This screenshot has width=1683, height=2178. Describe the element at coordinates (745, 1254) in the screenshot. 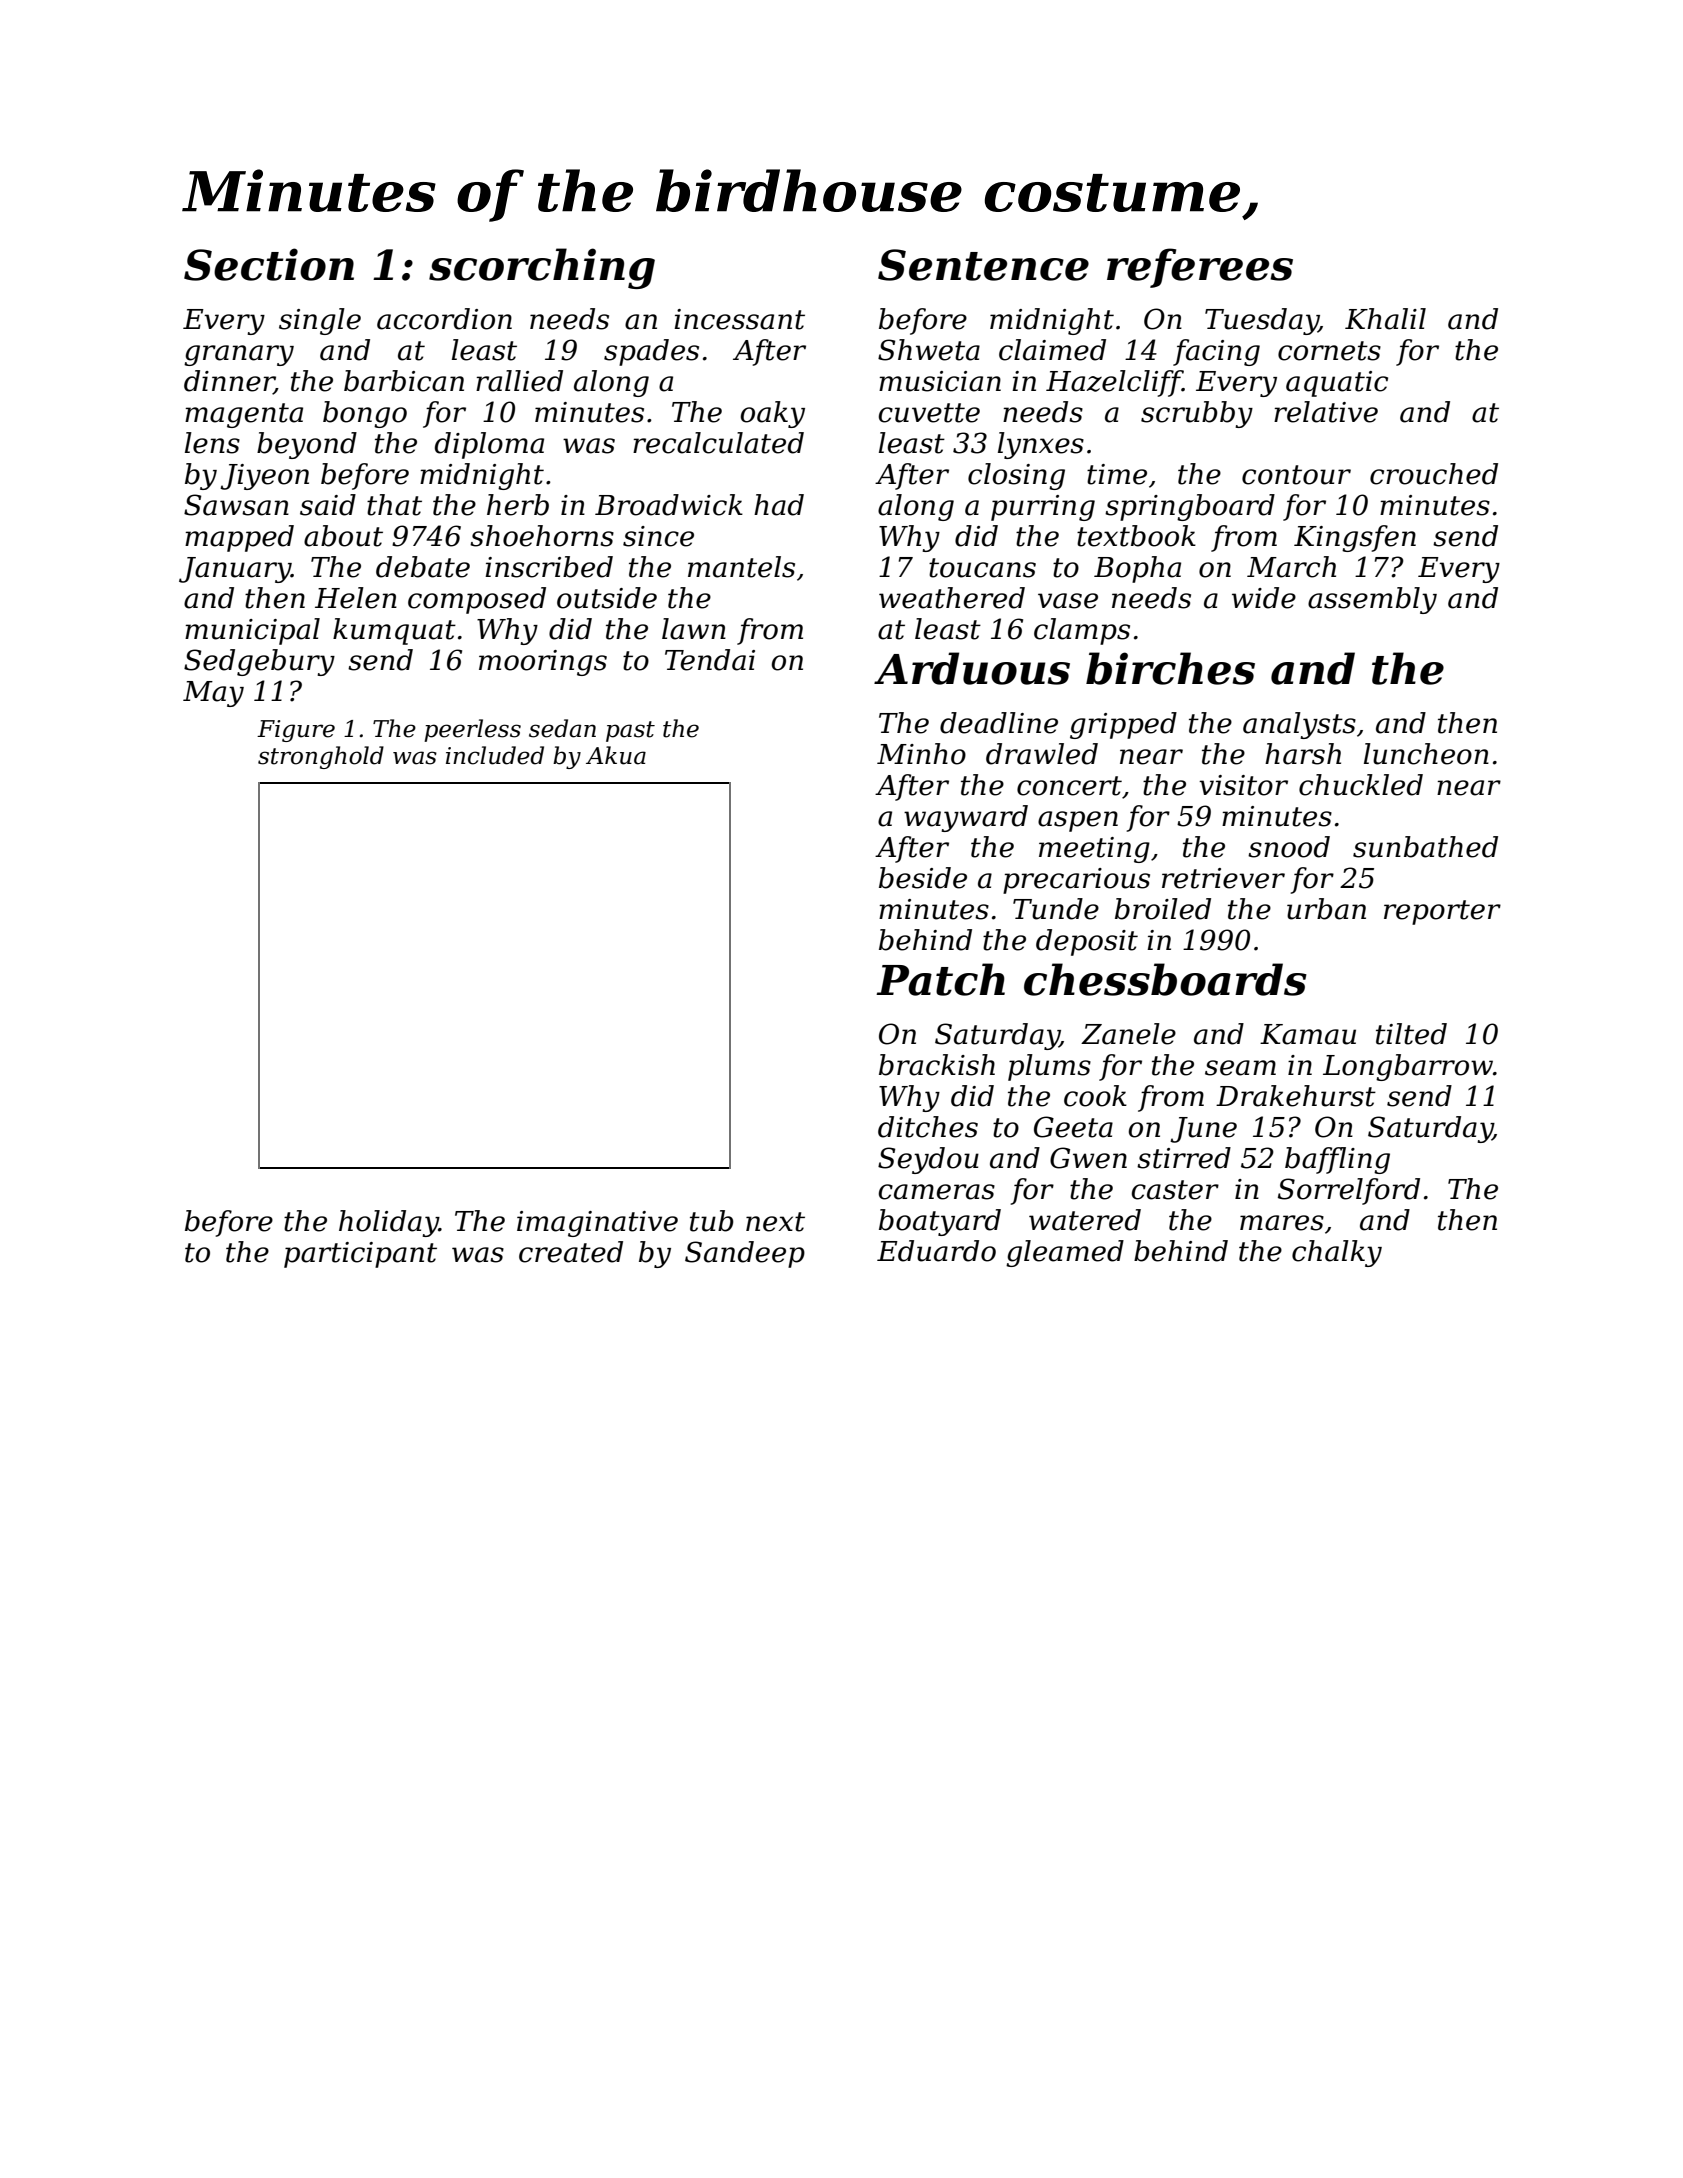

I see `Sandeep` at that location.
